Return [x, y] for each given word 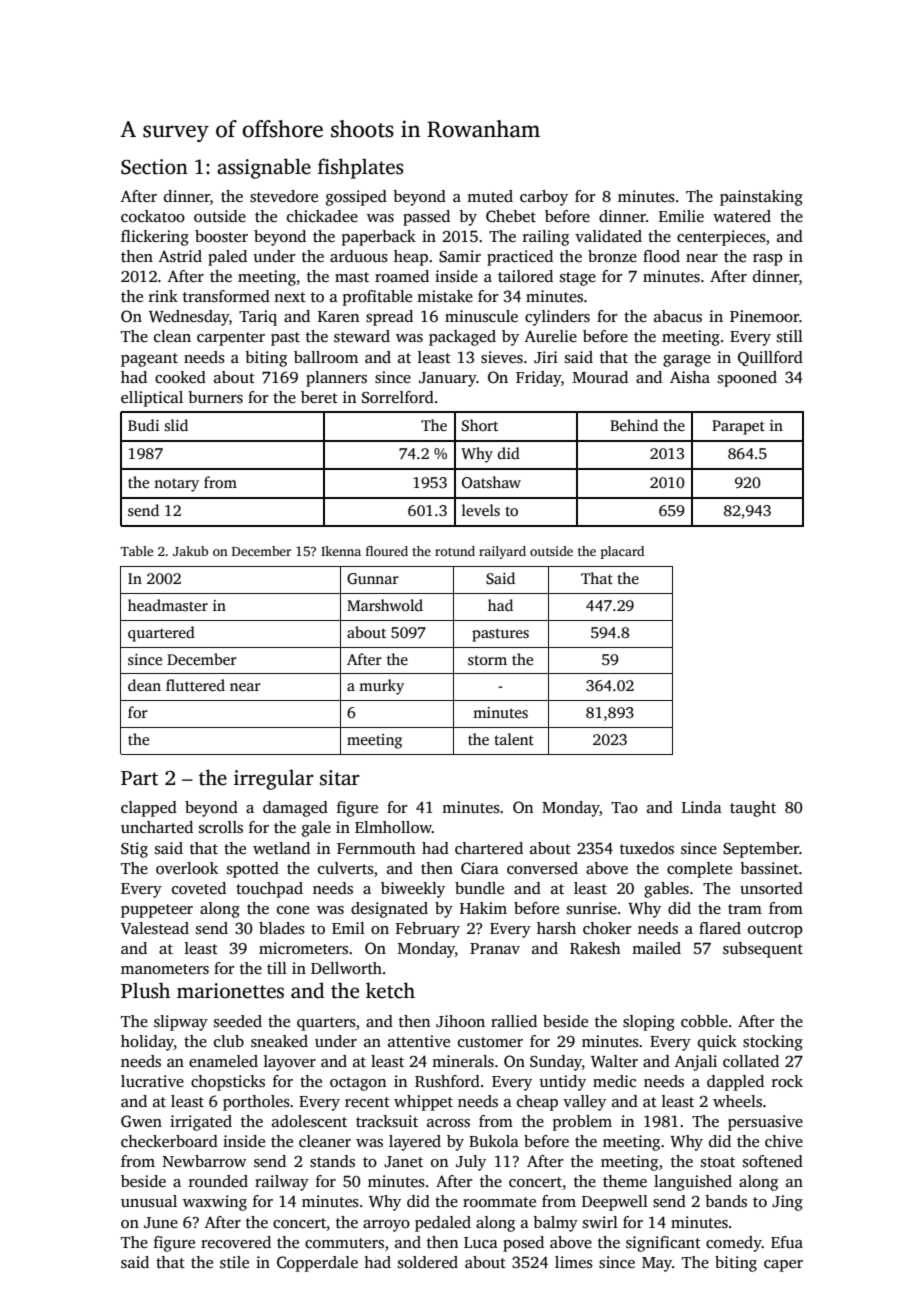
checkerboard [169, 1141]
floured [387, 551]
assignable [264, 168]
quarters [326, 1024]
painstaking [761, 198]
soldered [428, 1262]
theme [625, 1181]
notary [176, 485]
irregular [274, 779]
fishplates [360, 168]
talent [514, 739]
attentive [419, 1041]
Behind [634, 425]
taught [753, 809]
